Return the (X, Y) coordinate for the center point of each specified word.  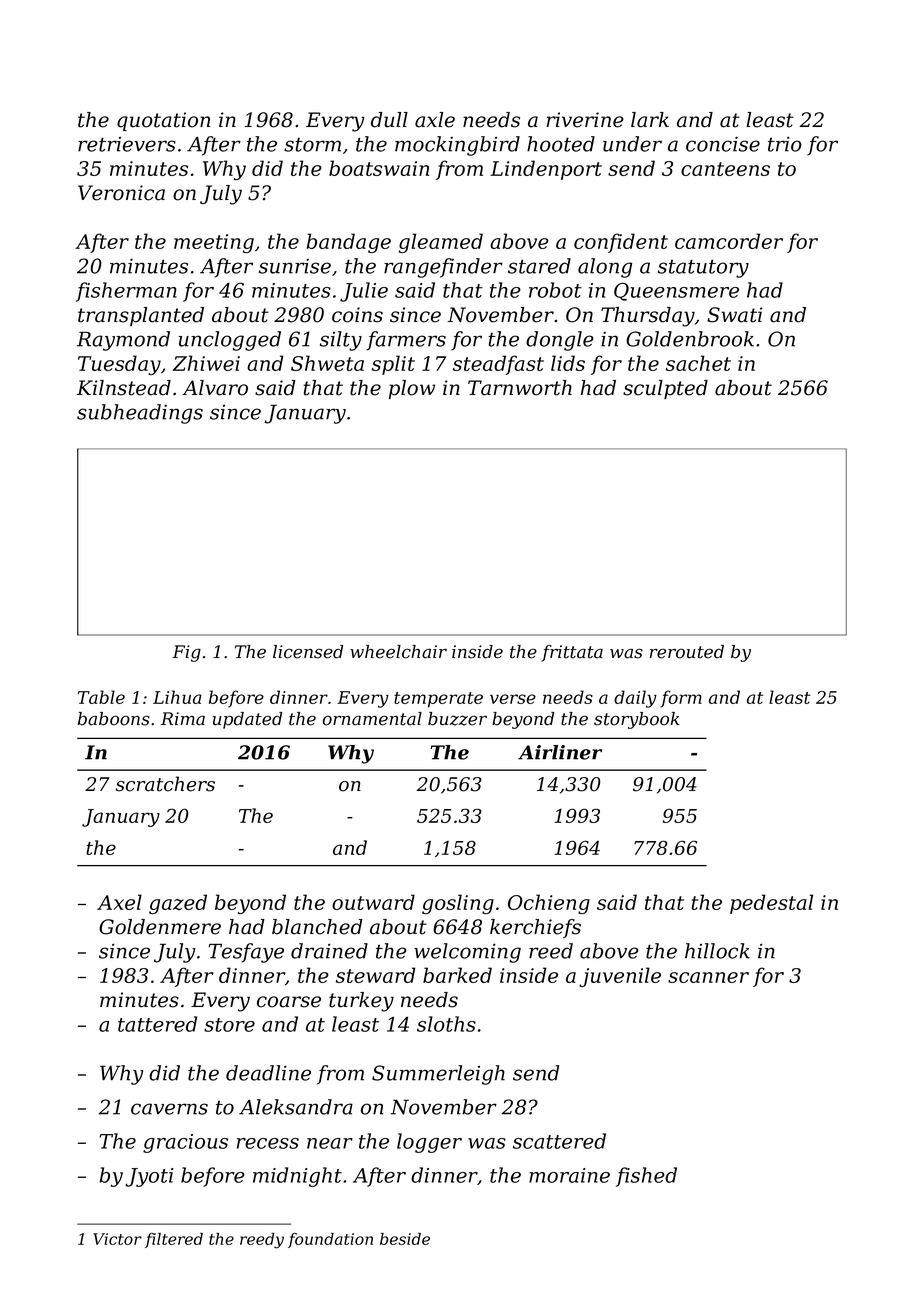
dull (389, 120)
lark (650, 120)
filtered (174, 1240)
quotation (163, 121)
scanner (708, 977)
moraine (569, 1175)
